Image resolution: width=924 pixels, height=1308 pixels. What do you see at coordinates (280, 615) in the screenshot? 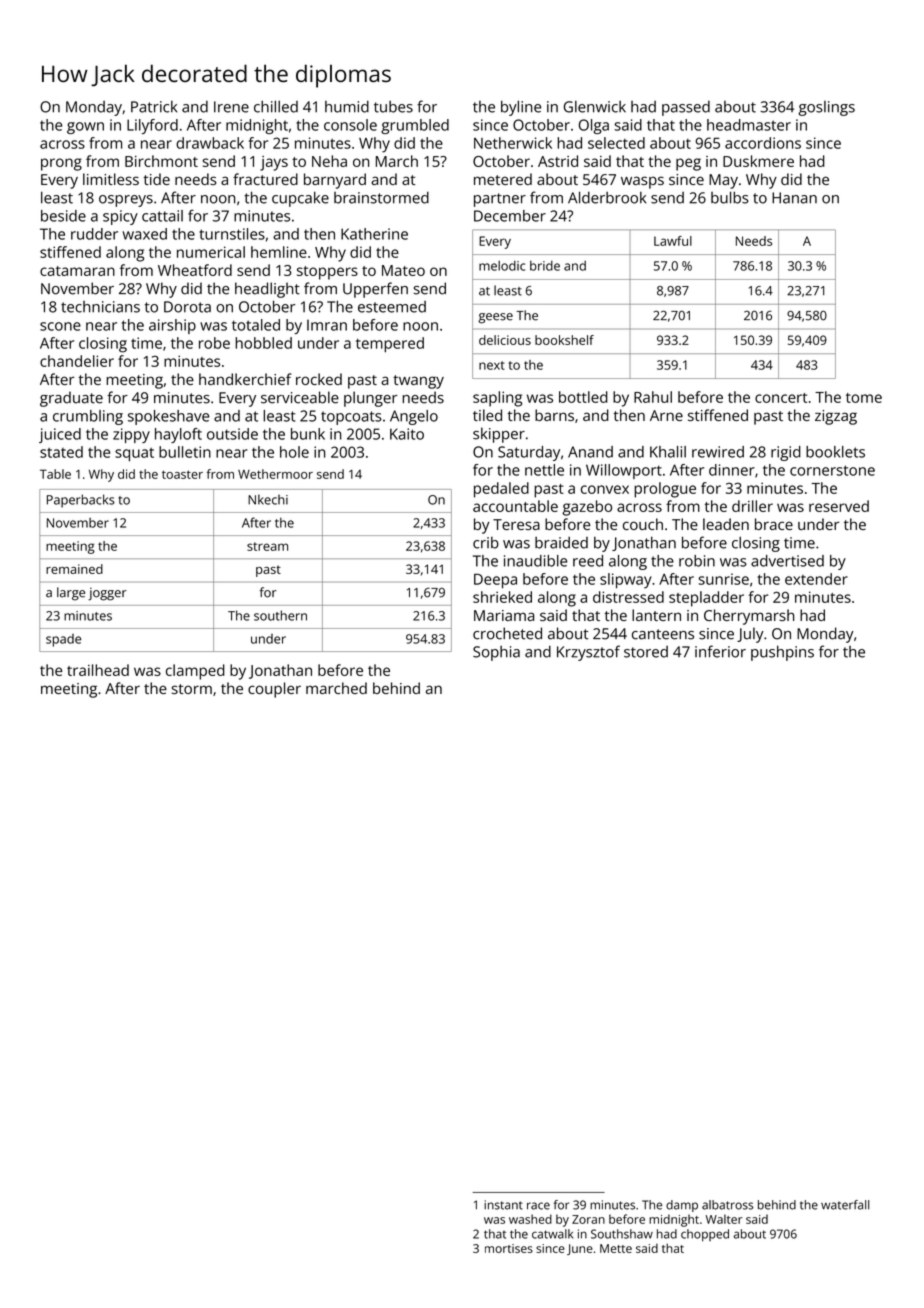
I see `southern` at bounding box center [280, 615].
